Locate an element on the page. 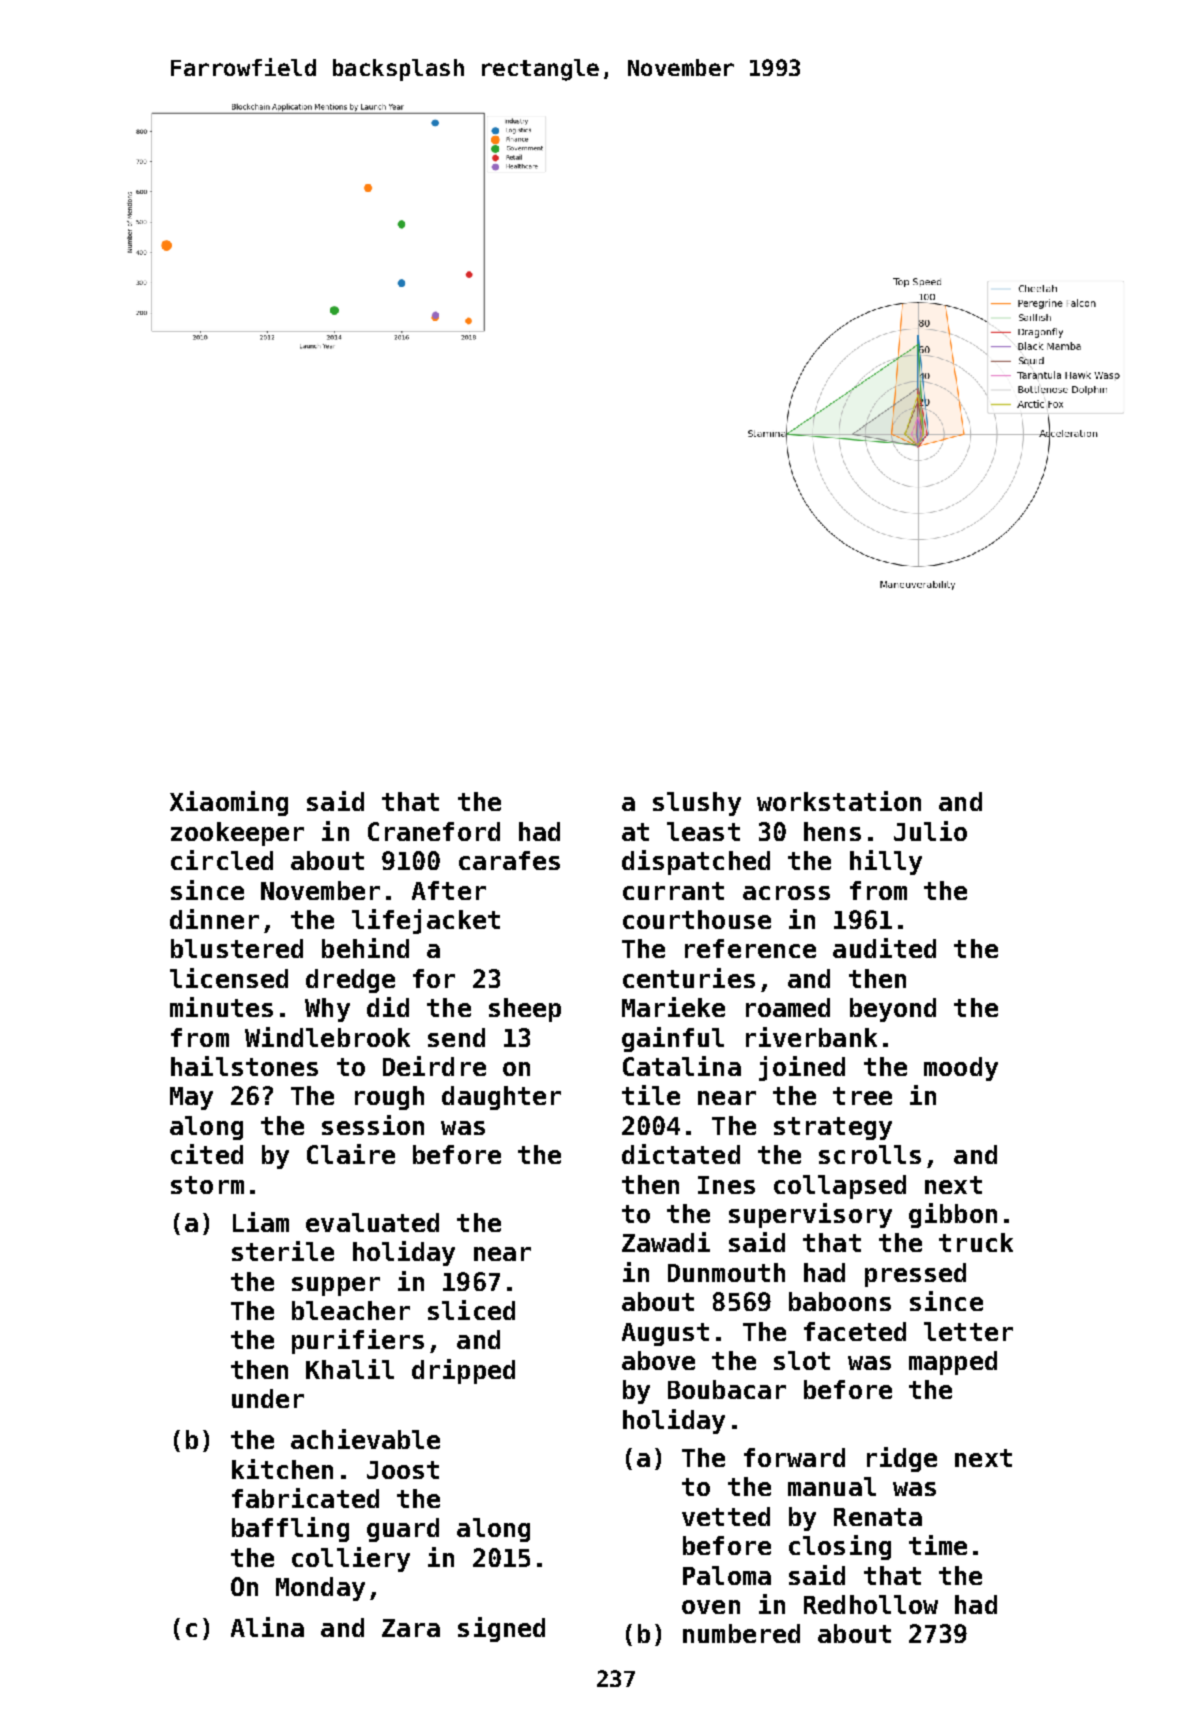 The height and width of the document is (1727, 1192). Xiaoming is located at coordinates (229, 803).
